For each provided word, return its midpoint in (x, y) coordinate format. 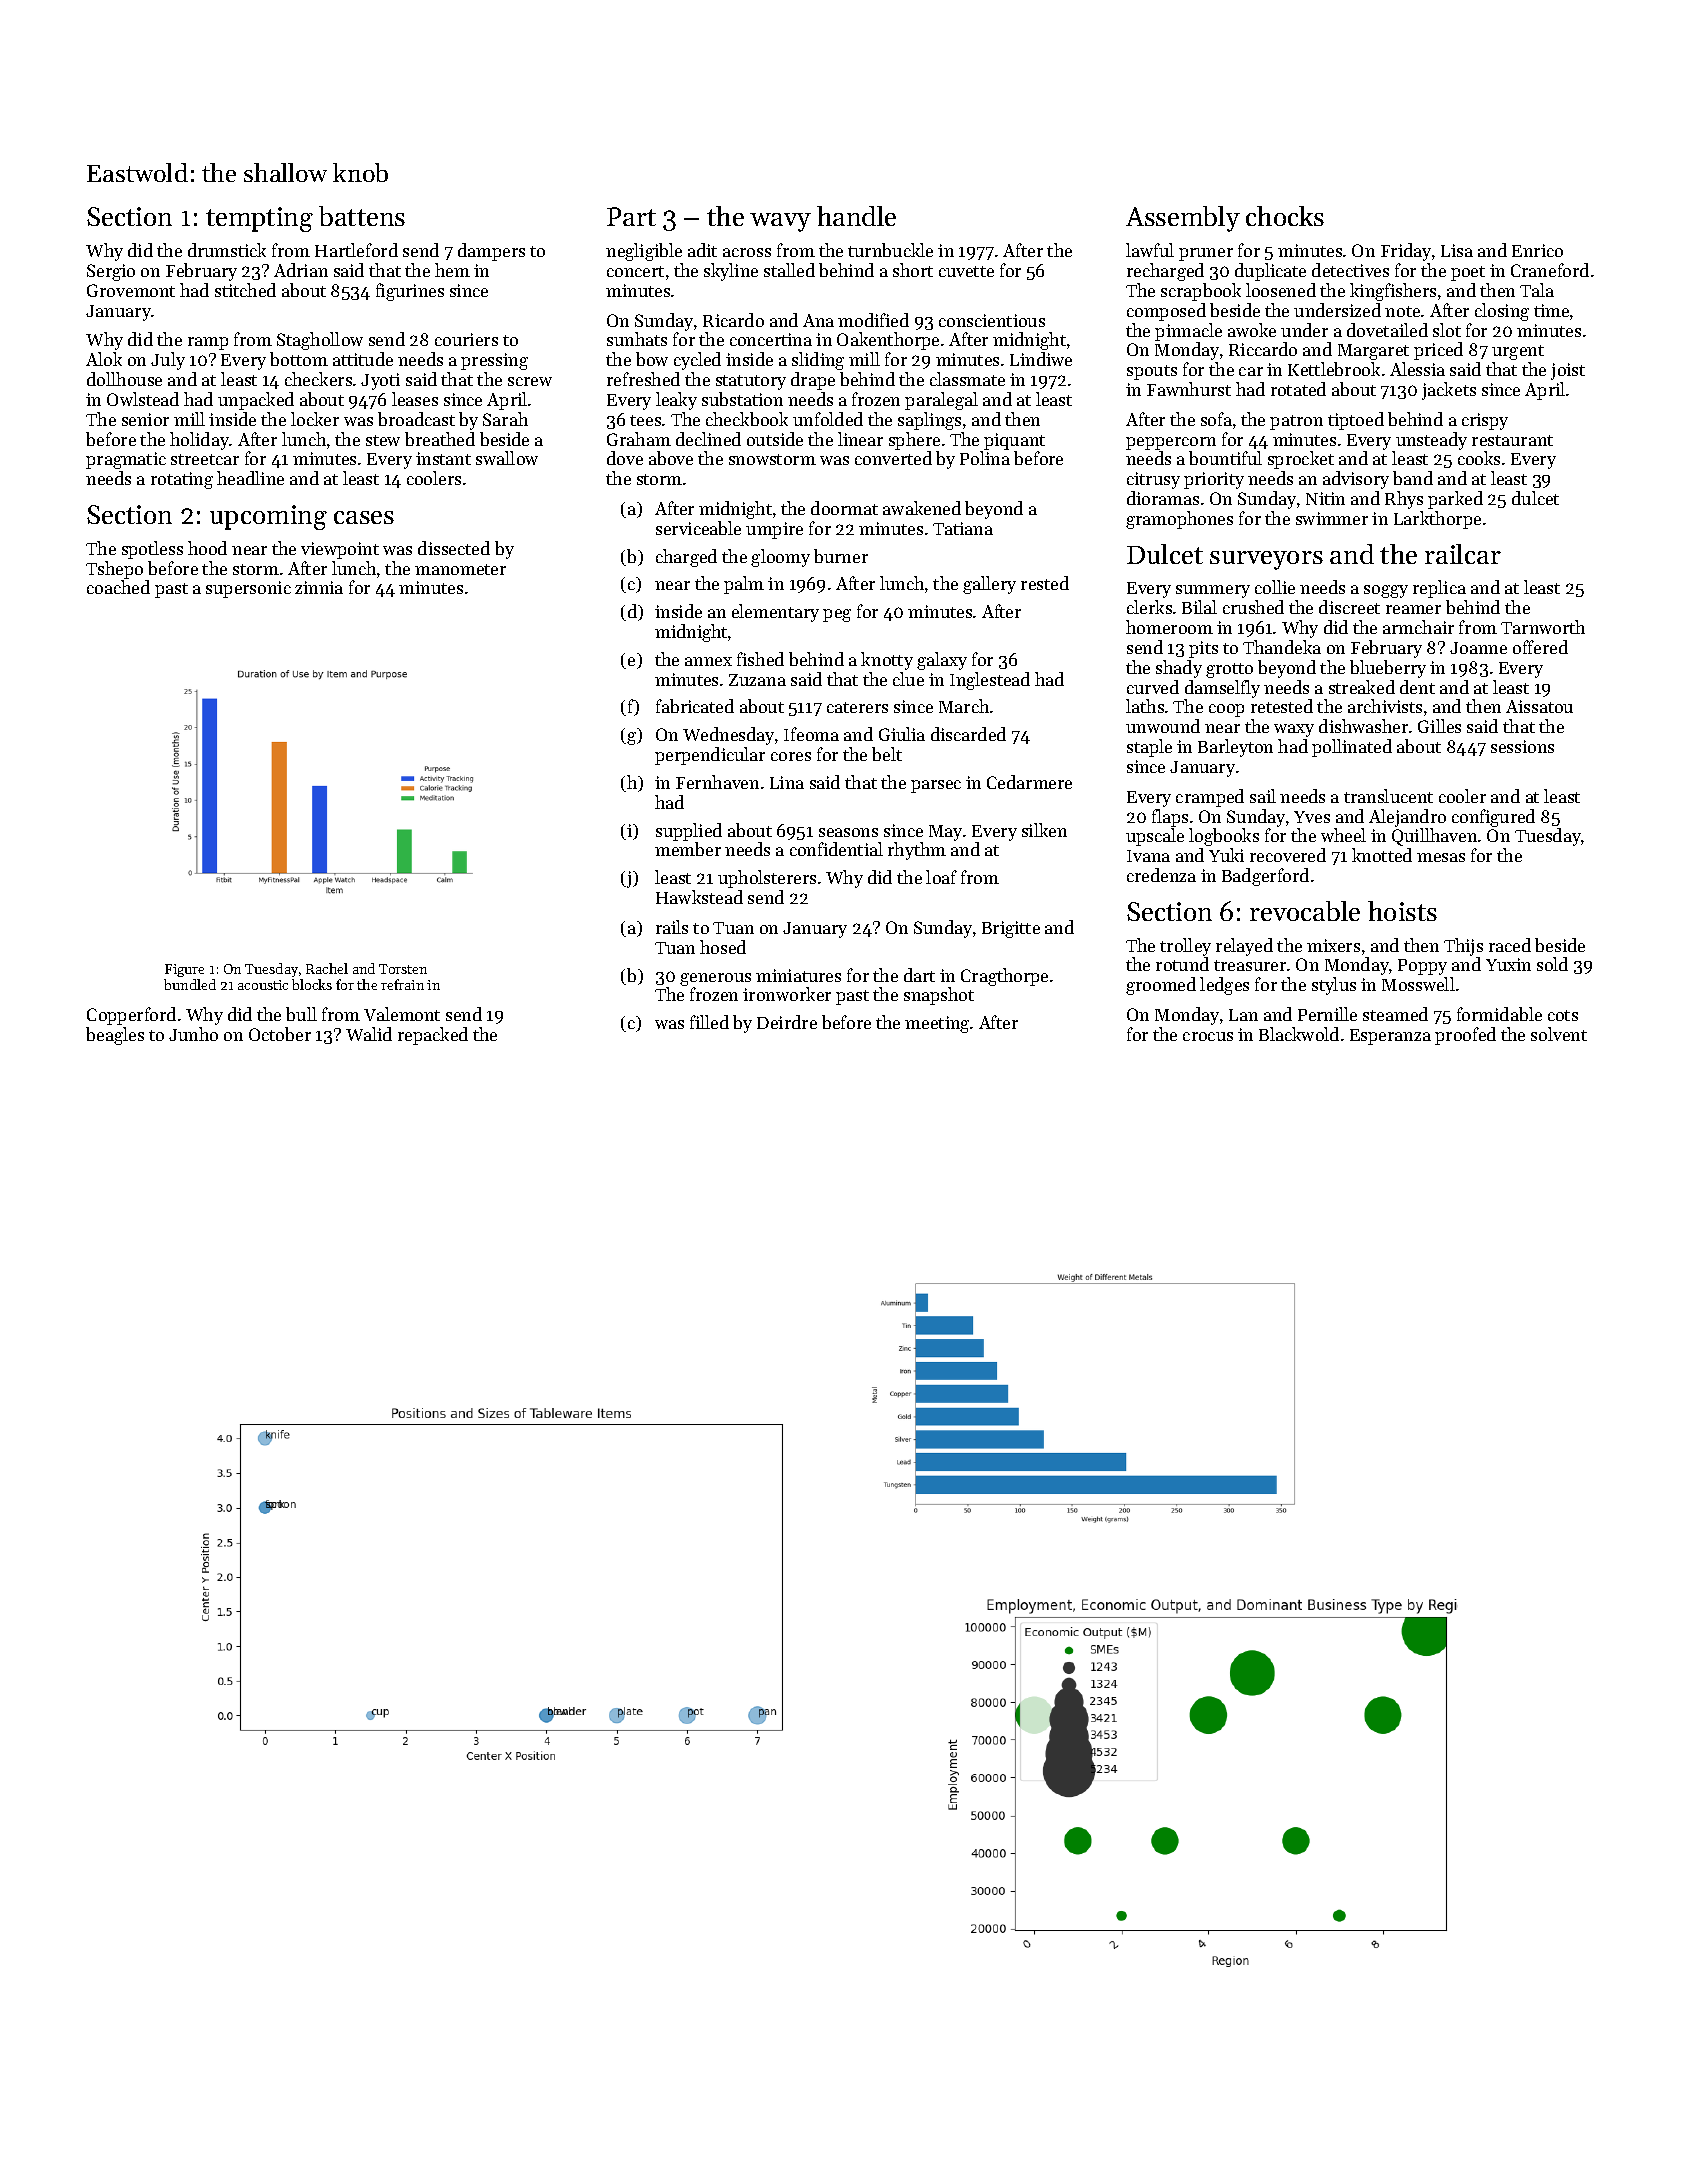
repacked (433, 1036)
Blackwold (1299, 1034)
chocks (1285, 216)
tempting (259, 219)
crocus (1208, 1036)
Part (631, 216)
